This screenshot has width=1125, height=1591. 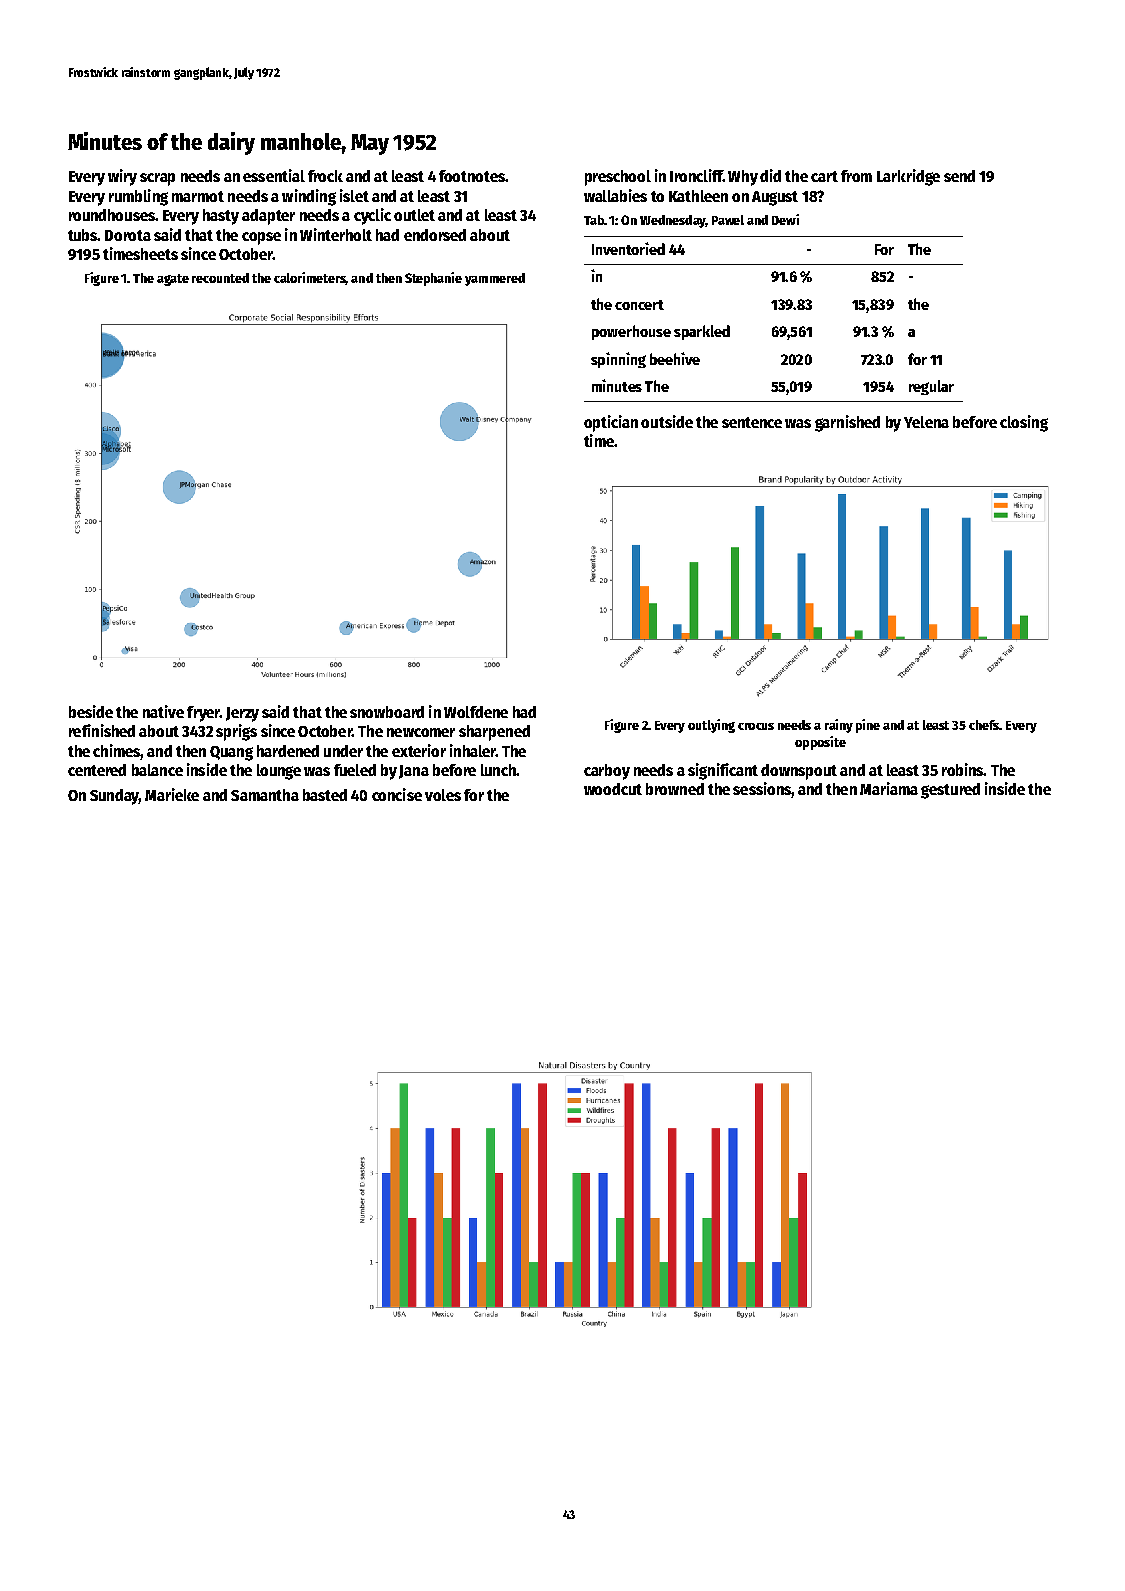 I want to click on beside, so click(x=91, y=711).
